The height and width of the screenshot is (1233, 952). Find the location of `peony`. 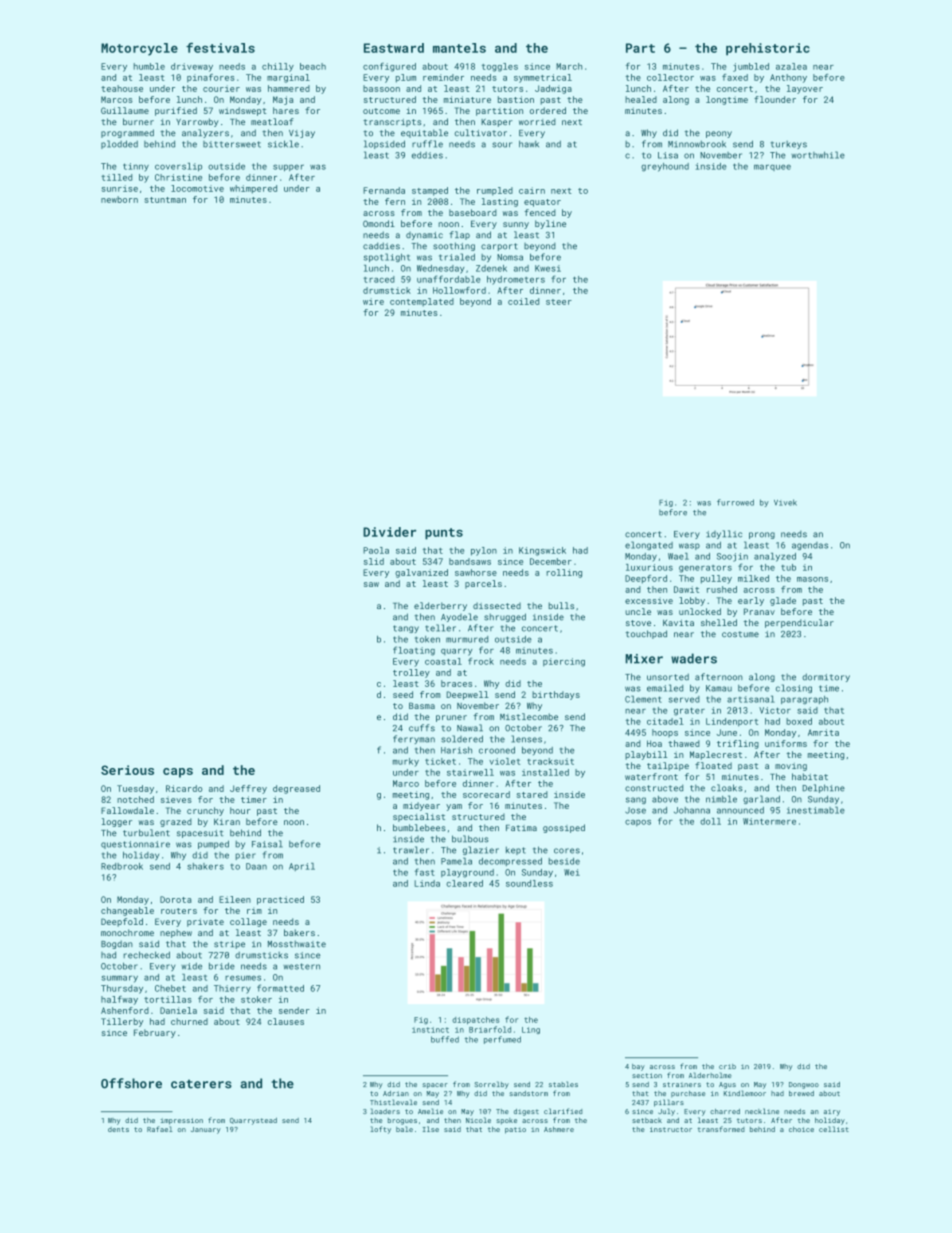

peony is located at coordinates (719, 134).
